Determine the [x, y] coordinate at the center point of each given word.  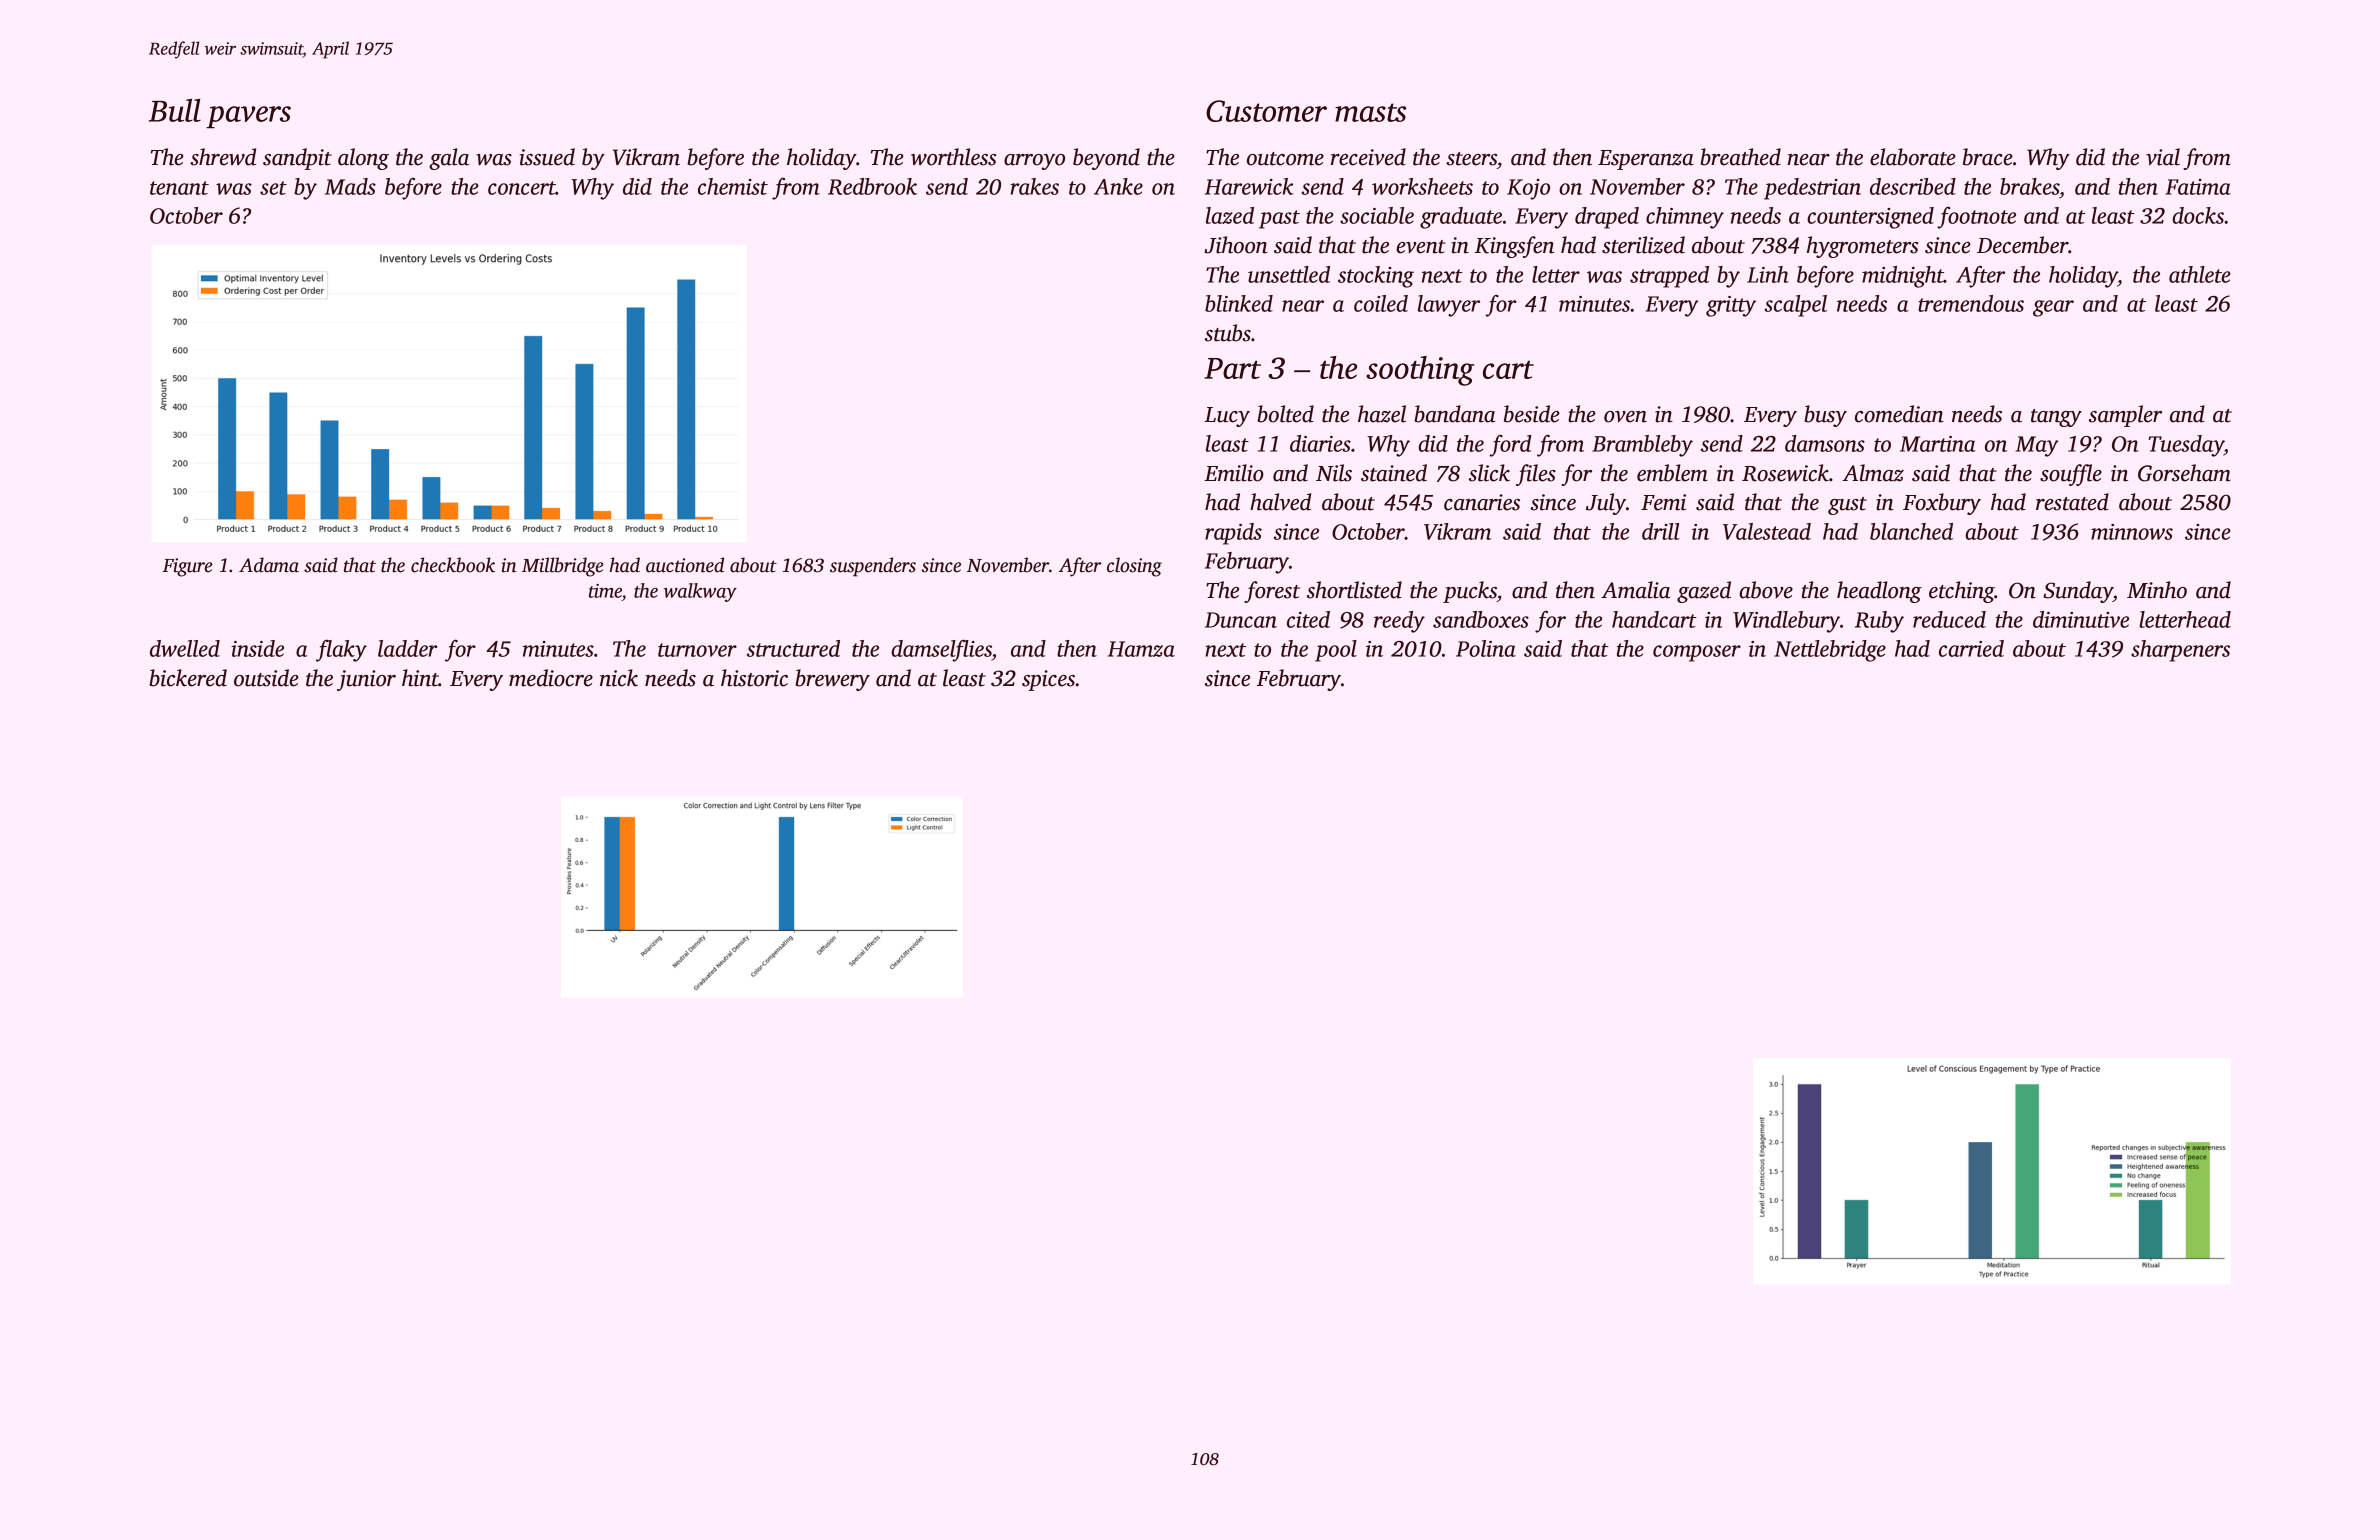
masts [1370, 112]
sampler [2125, 416]
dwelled [185, 648]
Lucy [1227, 417]
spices [1048, 680]
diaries [1320, 443]
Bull [175, 110]
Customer [1266, 111]
